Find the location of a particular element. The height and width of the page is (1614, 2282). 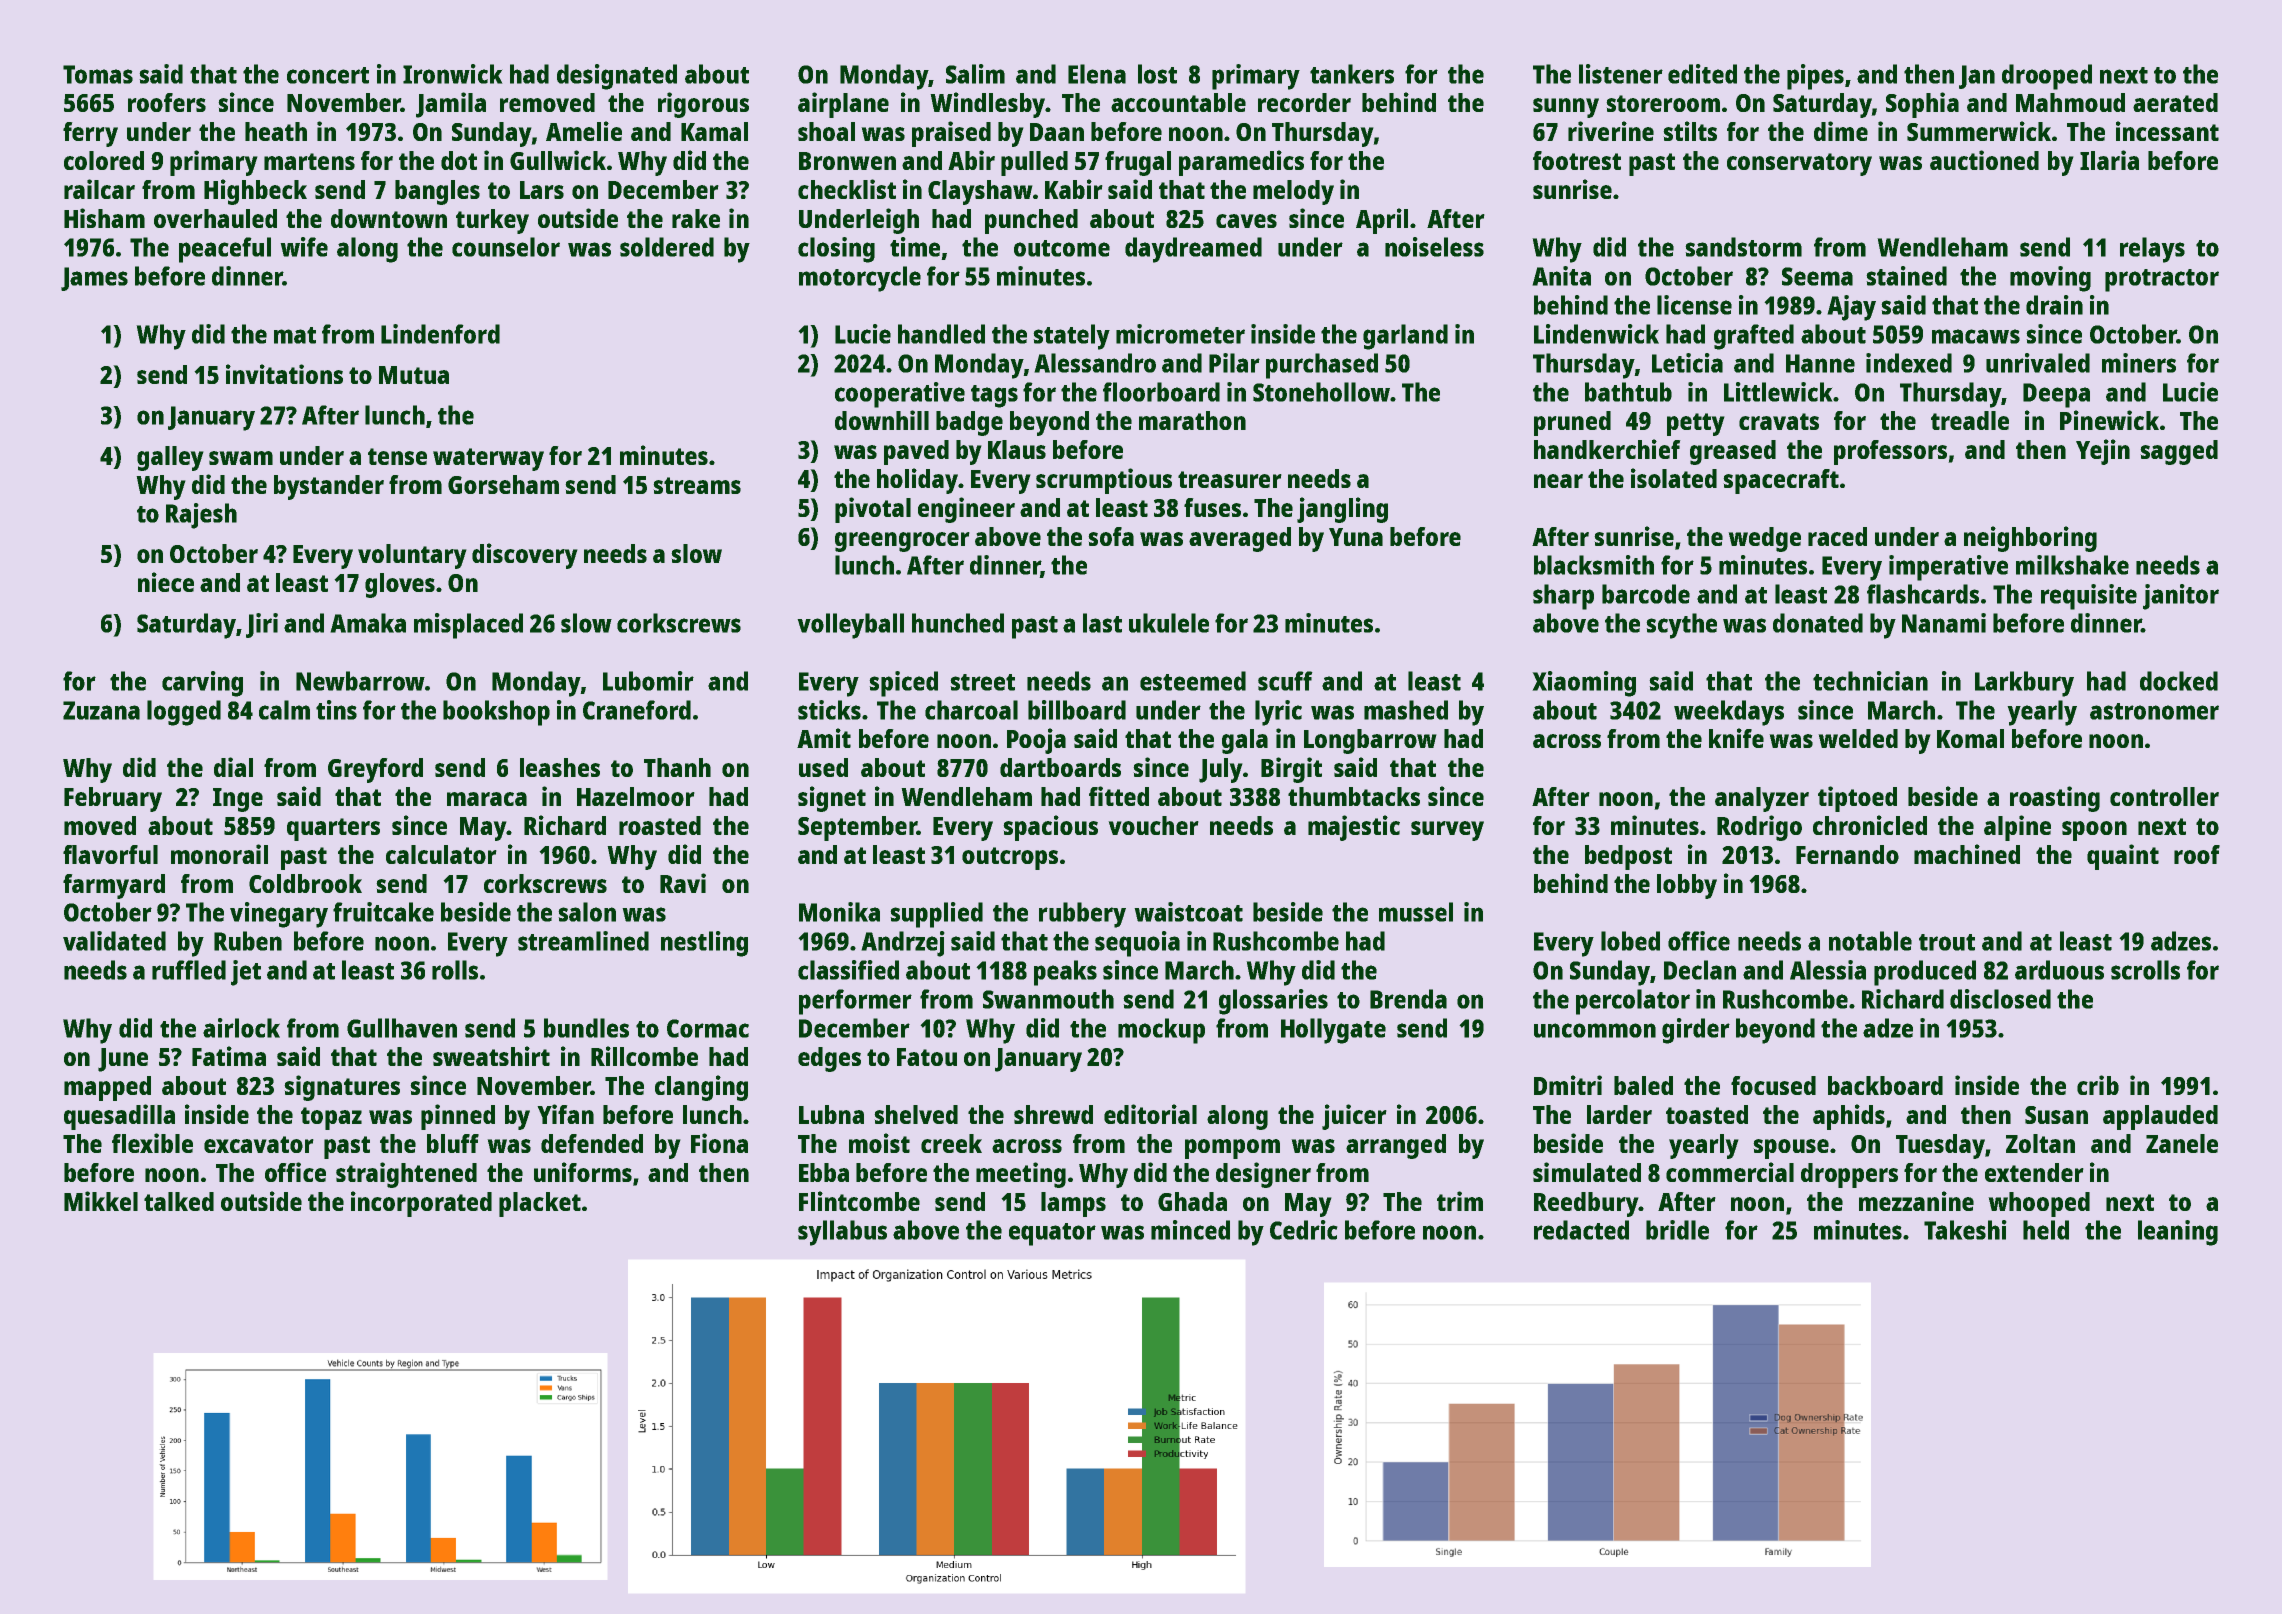

Mutua is located at coordinates (414, 375).
